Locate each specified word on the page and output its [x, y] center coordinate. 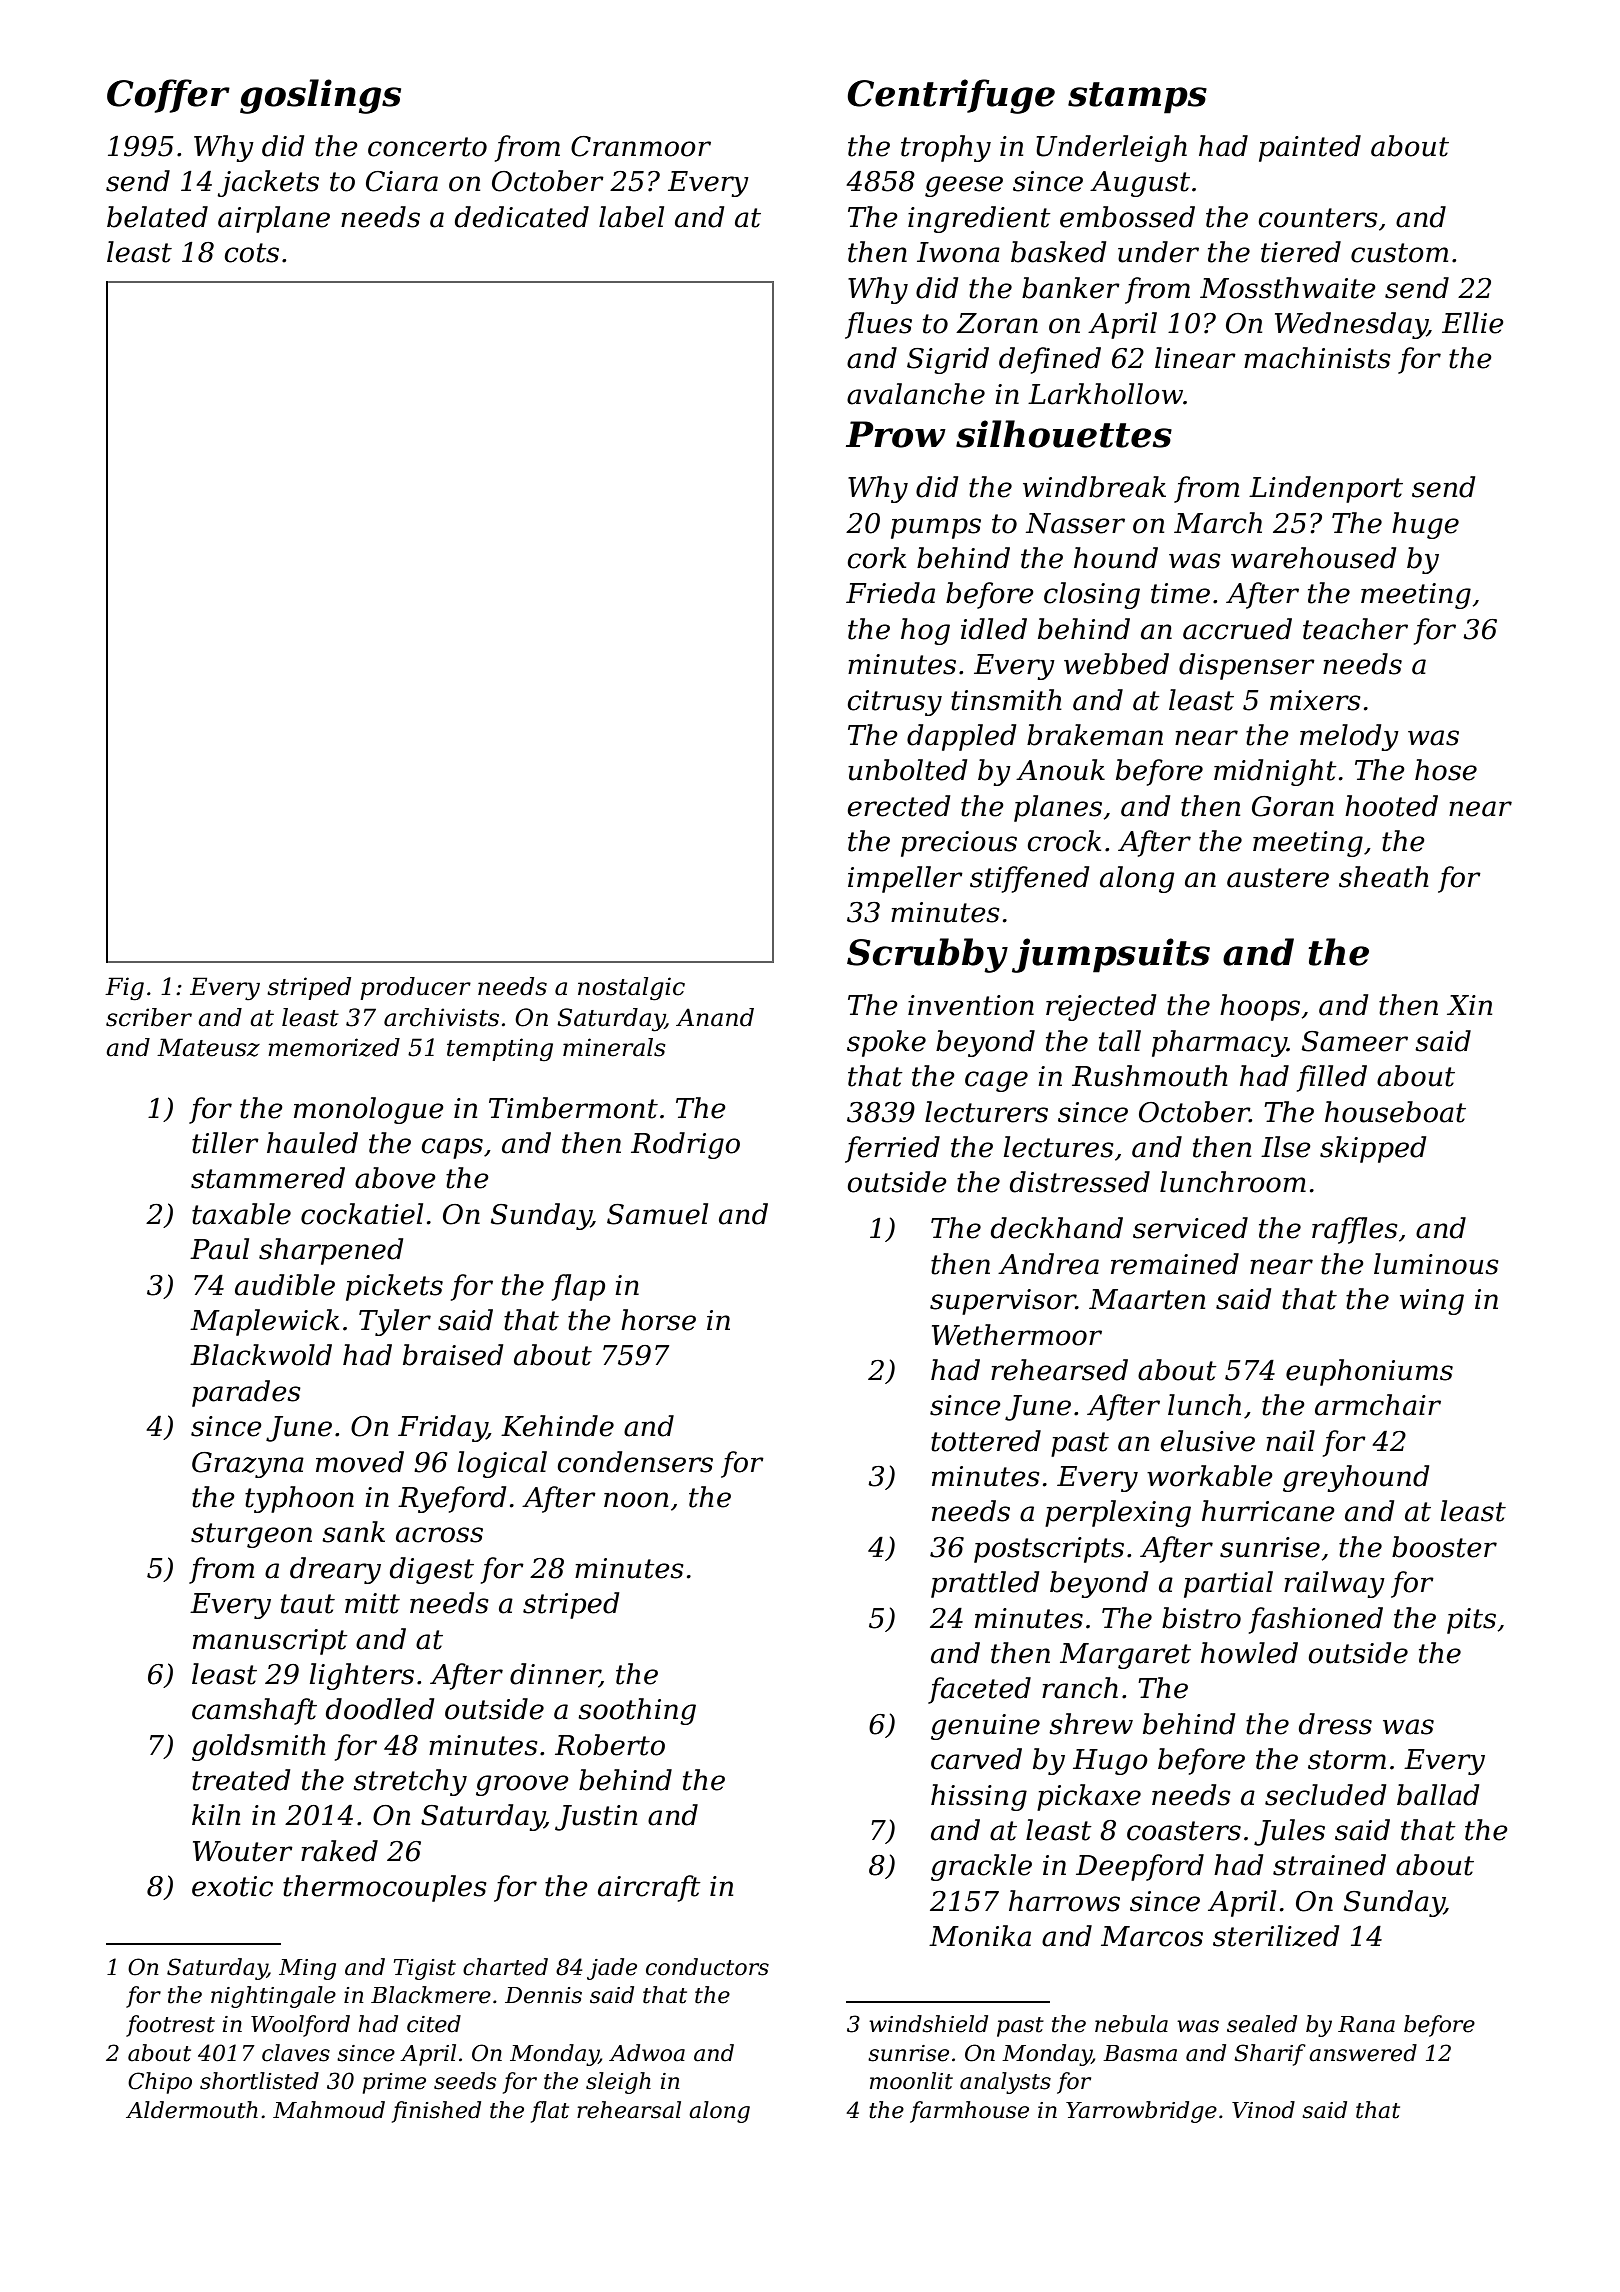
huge [1425, 525]
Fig [124, 989]
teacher [1355, 629]
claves [296, 2053]
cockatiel [362, 1214]
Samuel [657, 1214]
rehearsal [629, 2110]
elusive [1207, 1441]
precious [959, 844]
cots [251, 253]
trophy [946, 148]
